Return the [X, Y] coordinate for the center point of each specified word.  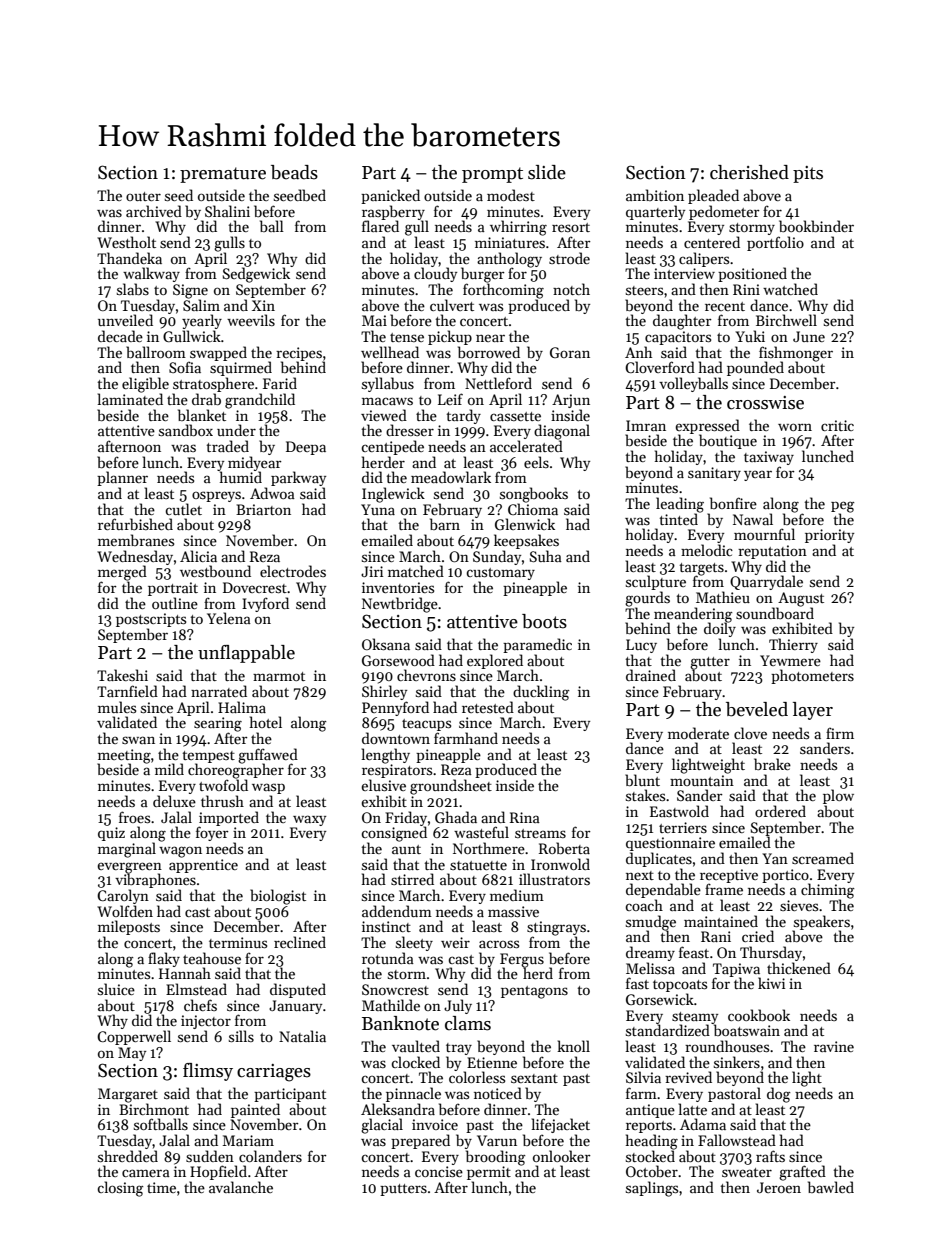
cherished [749, 172]
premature [223, 175]
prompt [492, 175]
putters [403, 1190]
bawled [831, 1187]
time [161, 1187]
